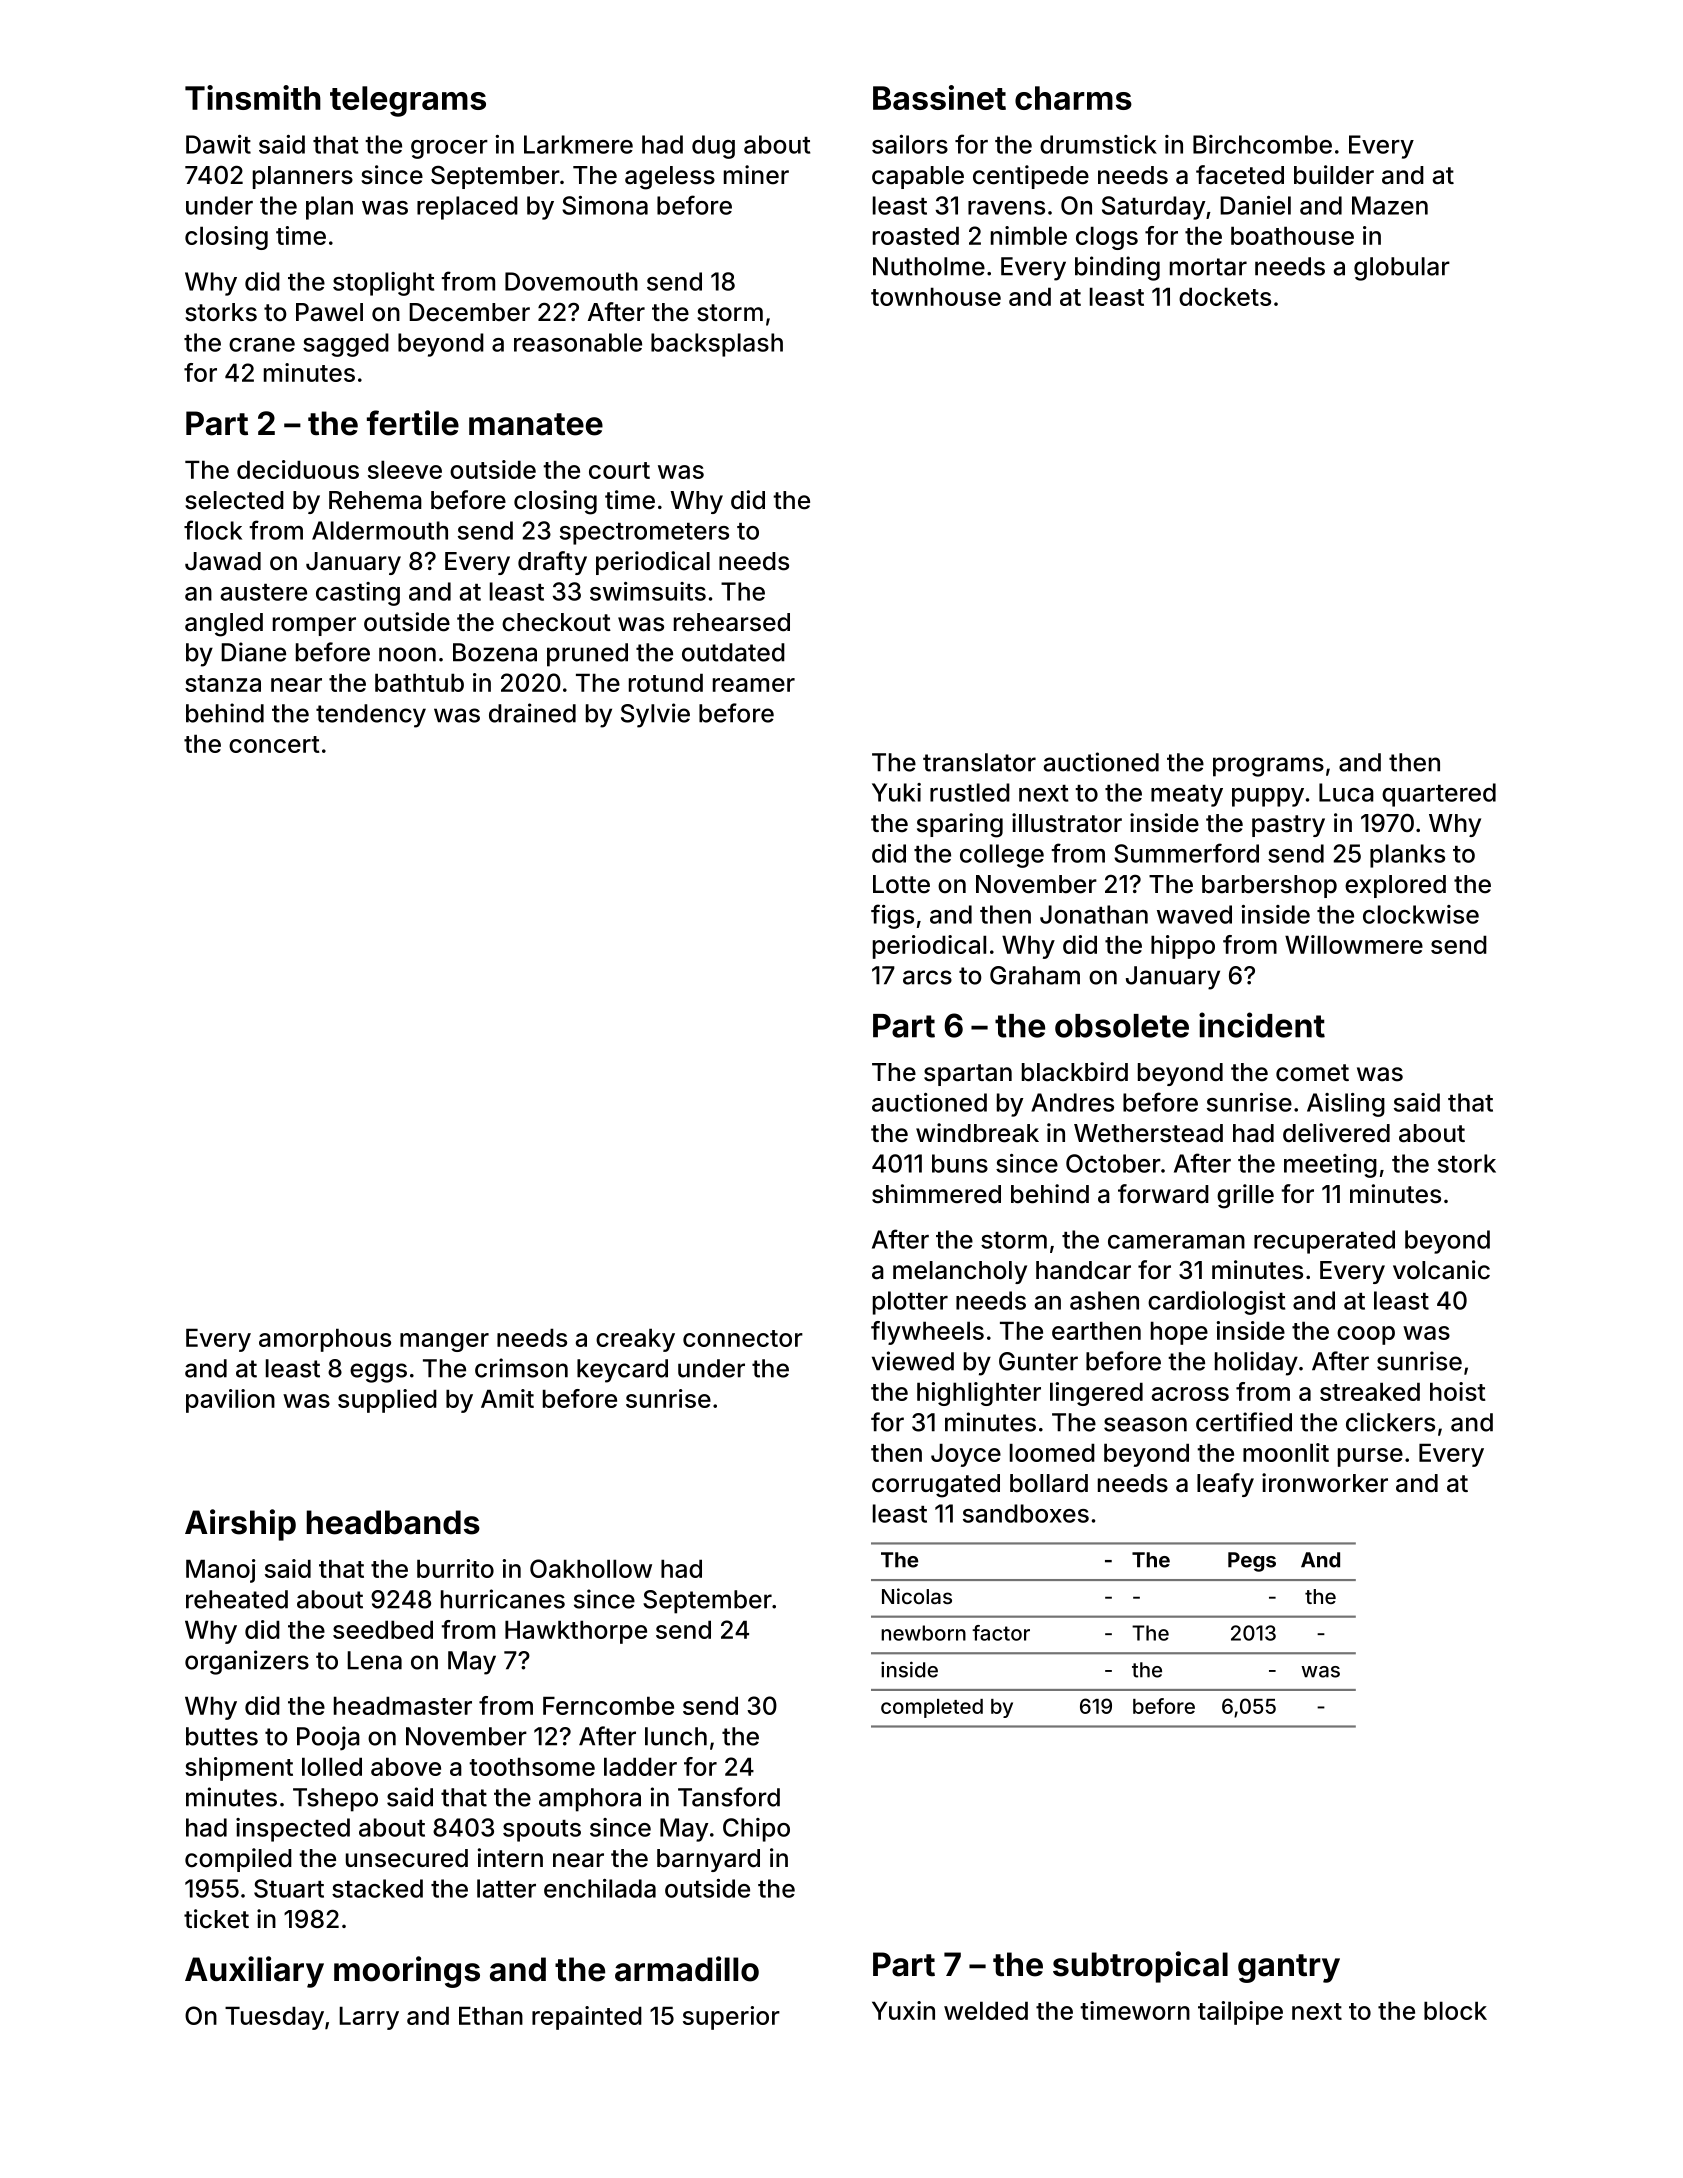  What do you see at coordinates (1289, 1968) in the screenshot?
I see `gantry` at bounding box center [1289, 1968].
